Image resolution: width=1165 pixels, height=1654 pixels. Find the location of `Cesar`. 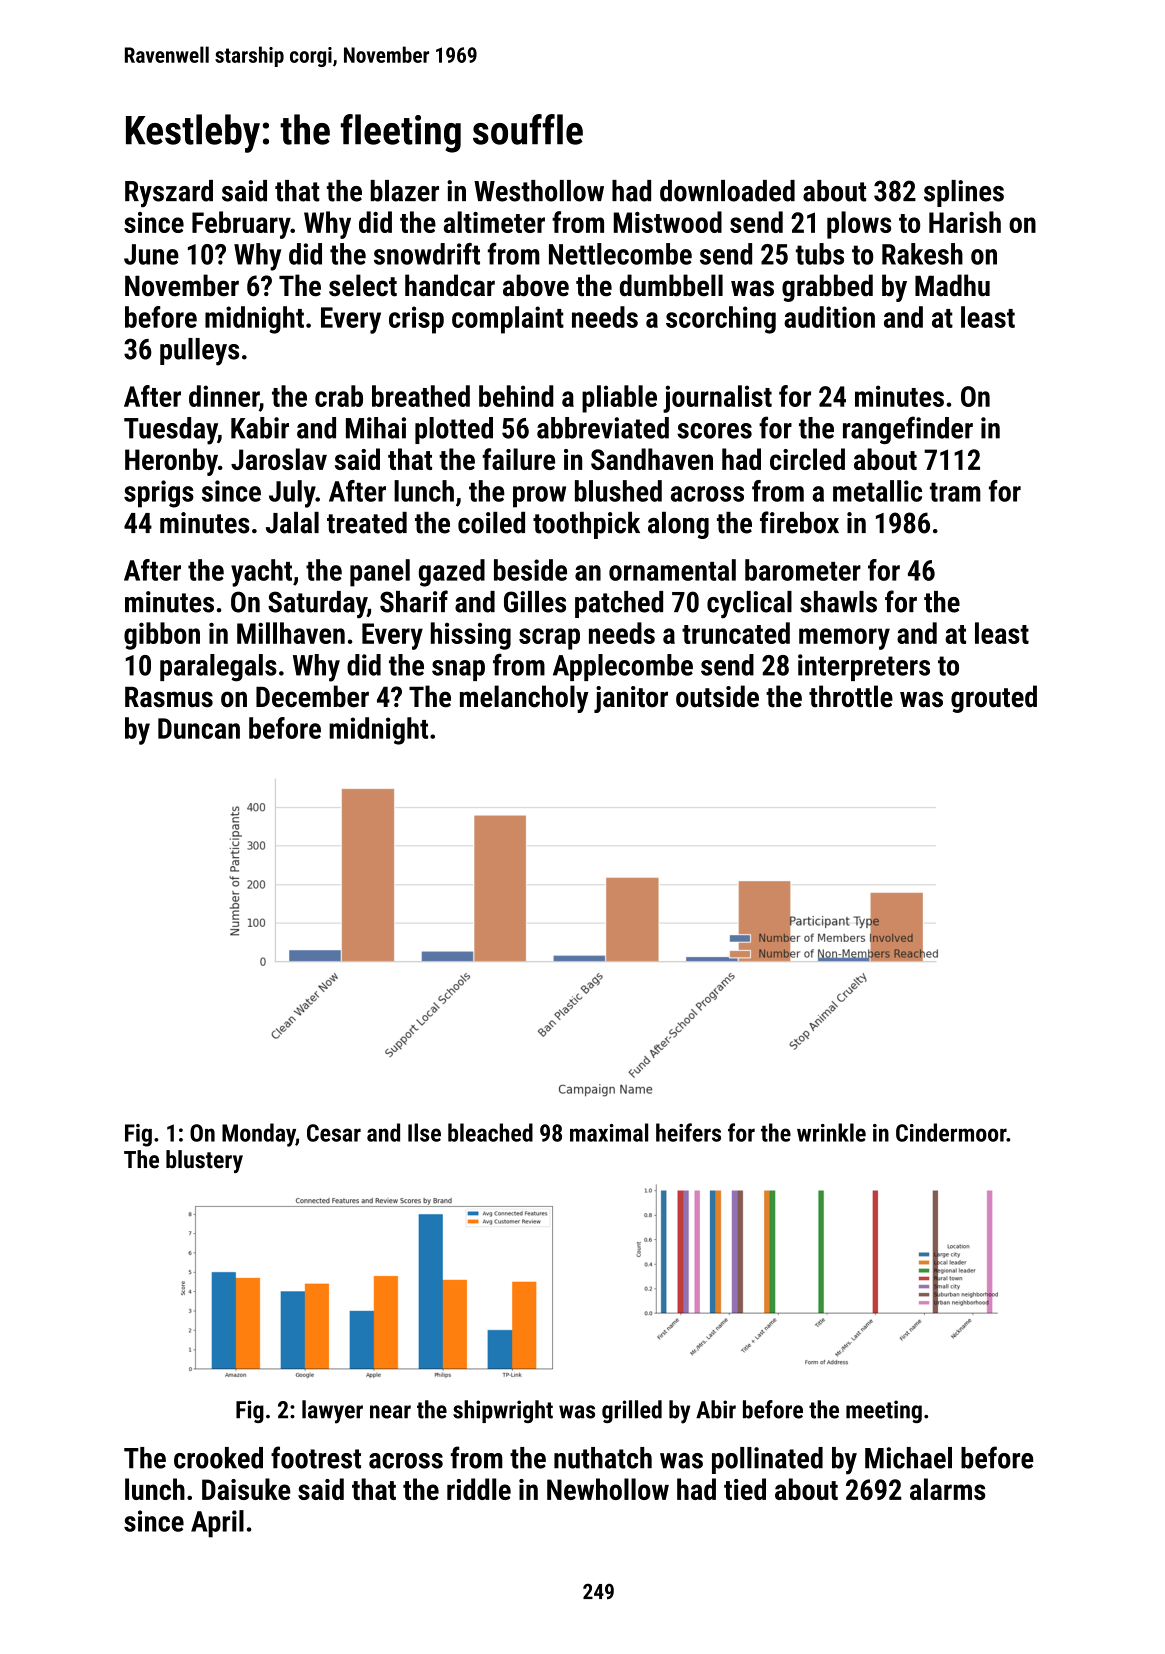

Cesar is located at coordinates (334, 1133).
